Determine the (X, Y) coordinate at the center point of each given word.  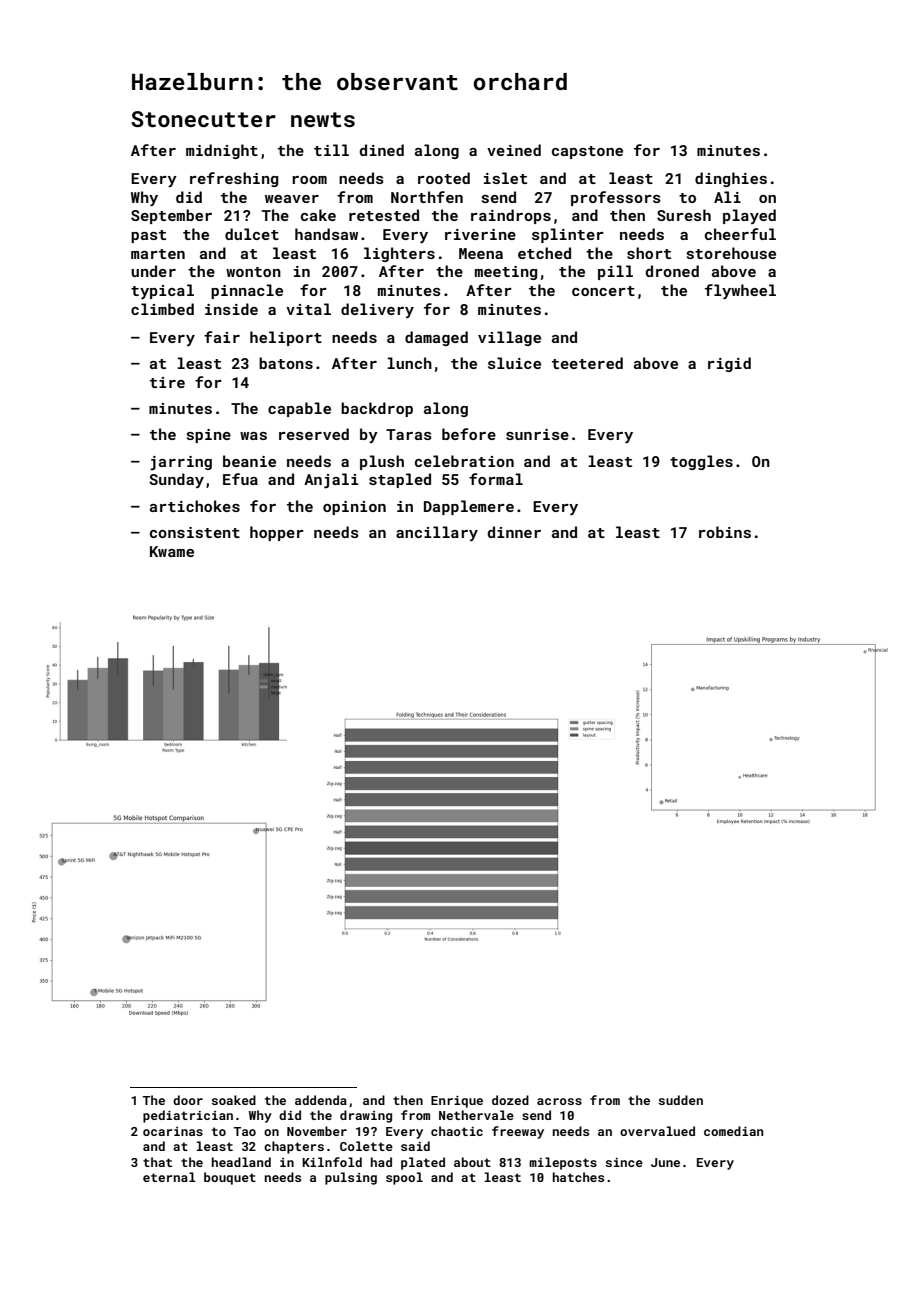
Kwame (172, 551)
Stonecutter (203, 119)
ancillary (437, 533)
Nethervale (476, 1115)
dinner (514, 532)
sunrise (537, 434)
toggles (701, 462)
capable (299, 409)
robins (725, 532)
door (188, 1100)
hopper (277, 533)
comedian (733, 1131)
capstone (587, 152)
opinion (354, 508)
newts (323, 119)
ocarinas (173, 1131)
